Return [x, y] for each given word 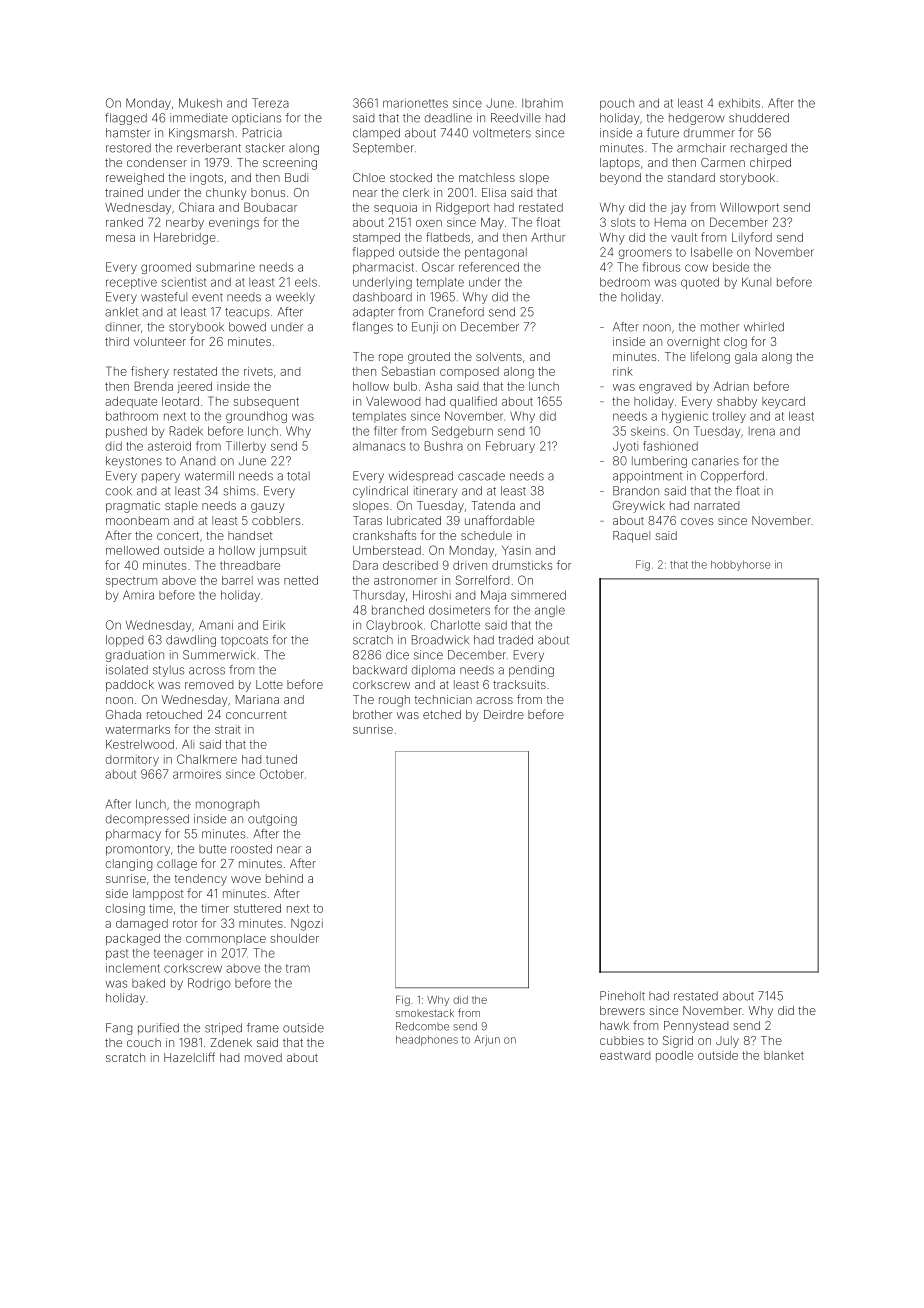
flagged [126, 119]
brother [372, 714]
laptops [620, 163]
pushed [126, 432]
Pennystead [696, 1027]
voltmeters [502, 133]
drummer [709, 133]
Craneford [456, 312]
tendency [201, 880]
